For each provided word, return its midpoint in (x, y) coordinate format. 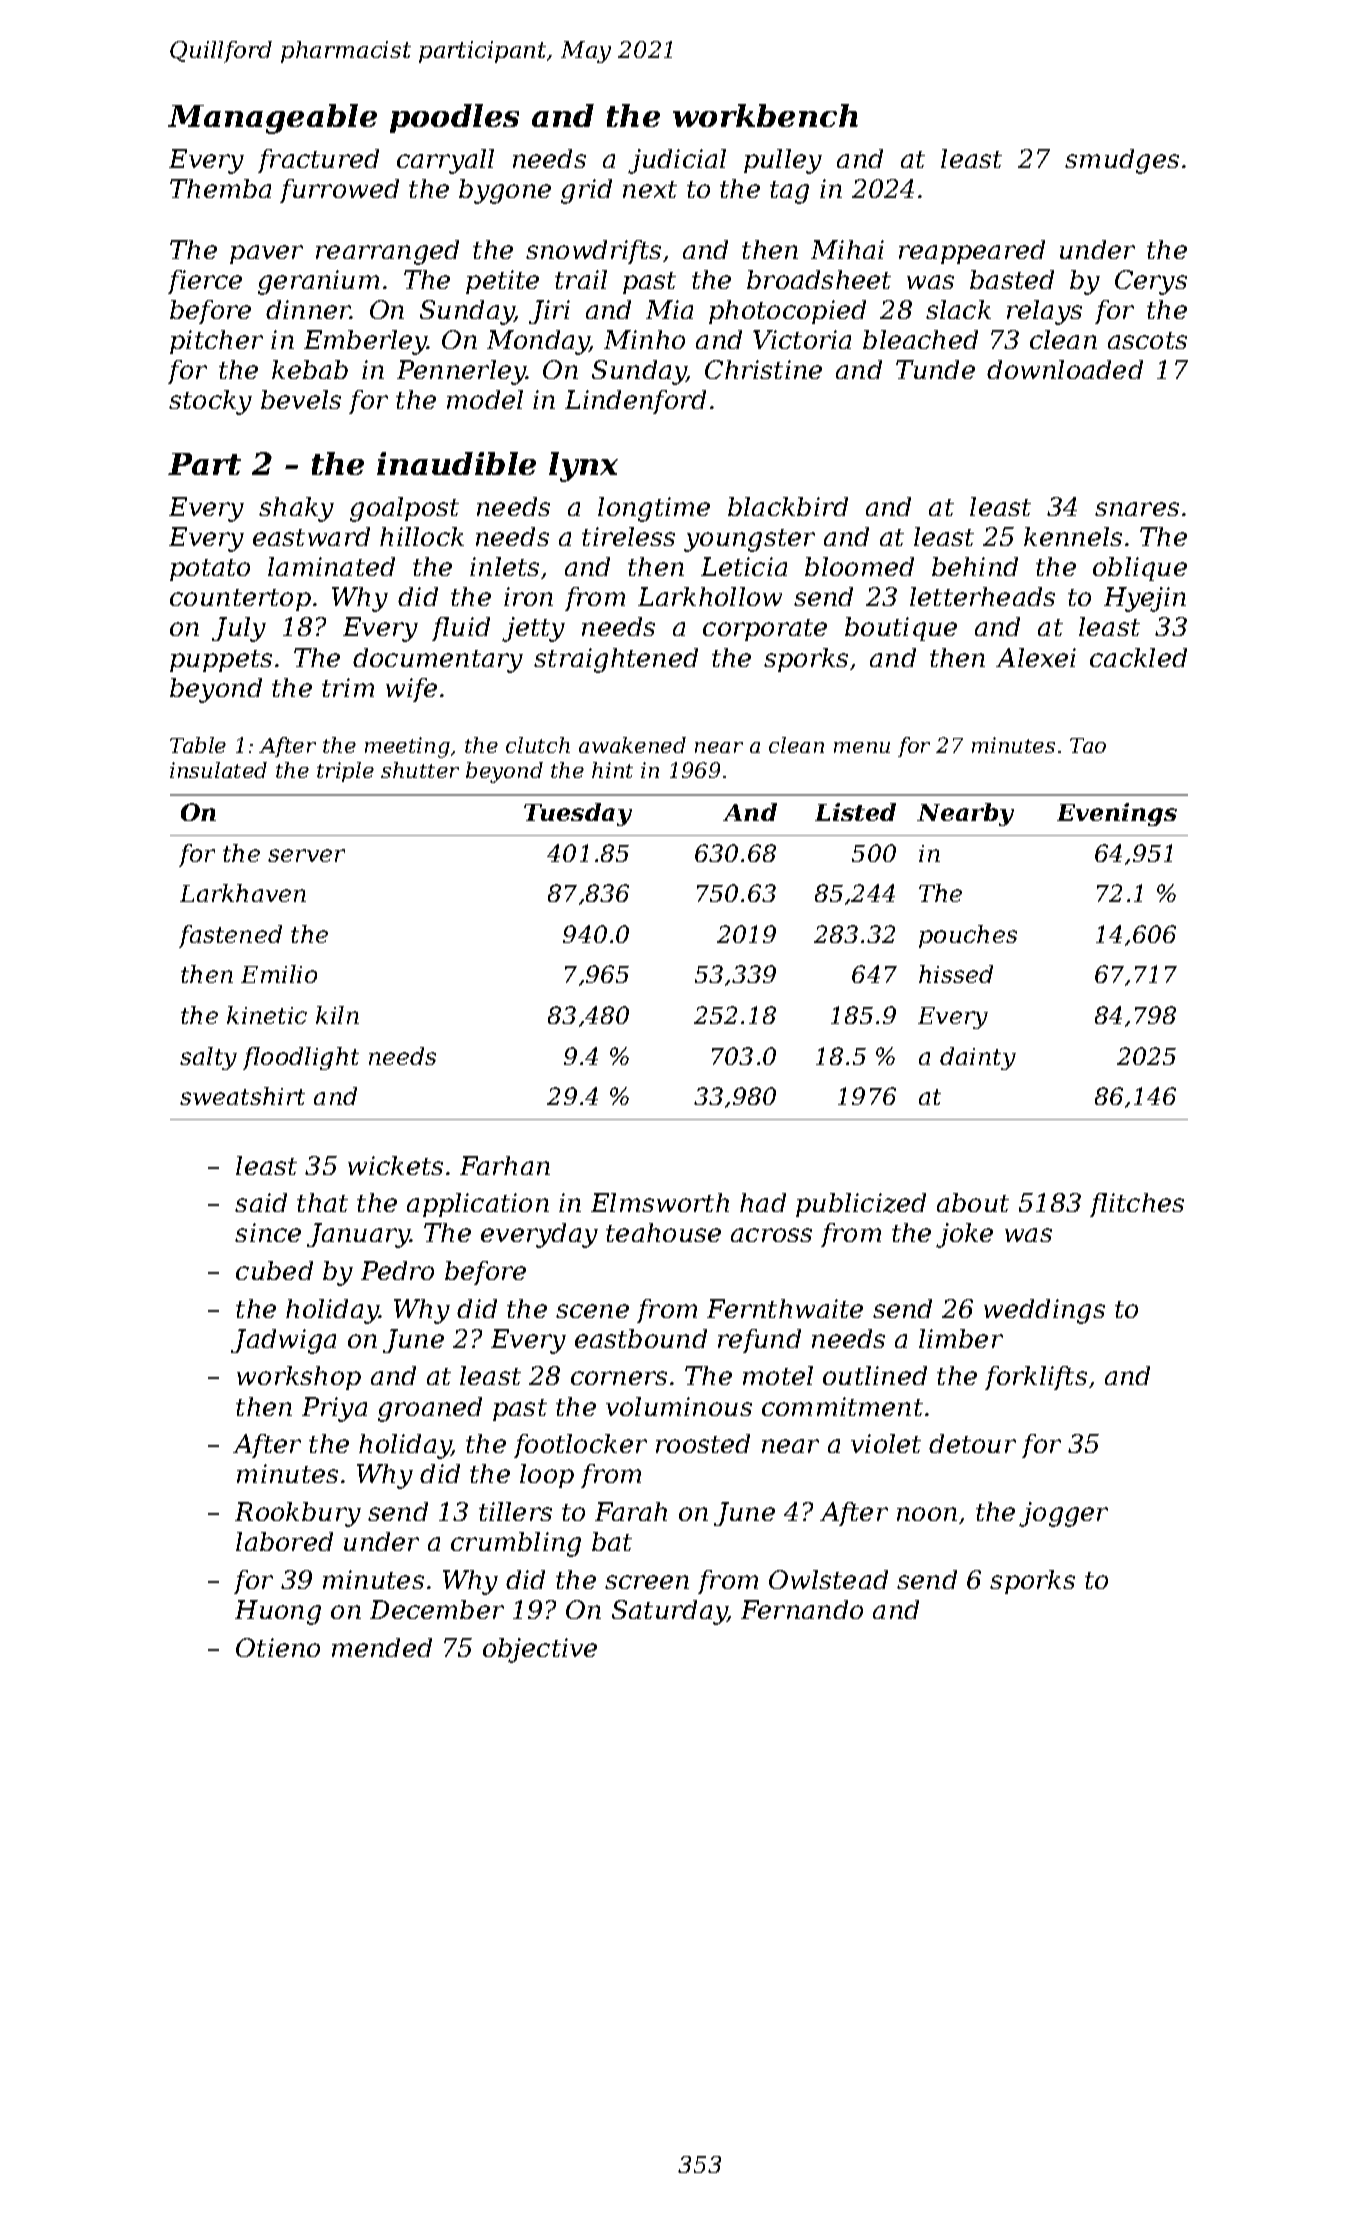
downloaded (1065, 369)
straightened (616, 660)
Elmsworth (660, 1202)
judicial (677, 161)
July (239, 629)
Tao (1088, 745)
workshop (299, 1378)
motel (778, 1375)
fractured (318, 161)
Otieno (278, 1647)
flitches (1137, 1205)
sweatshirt (242, 1096)
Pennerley (461, 372)
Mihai (847, 249)
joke (964, 1235)
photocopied (787, 312)
